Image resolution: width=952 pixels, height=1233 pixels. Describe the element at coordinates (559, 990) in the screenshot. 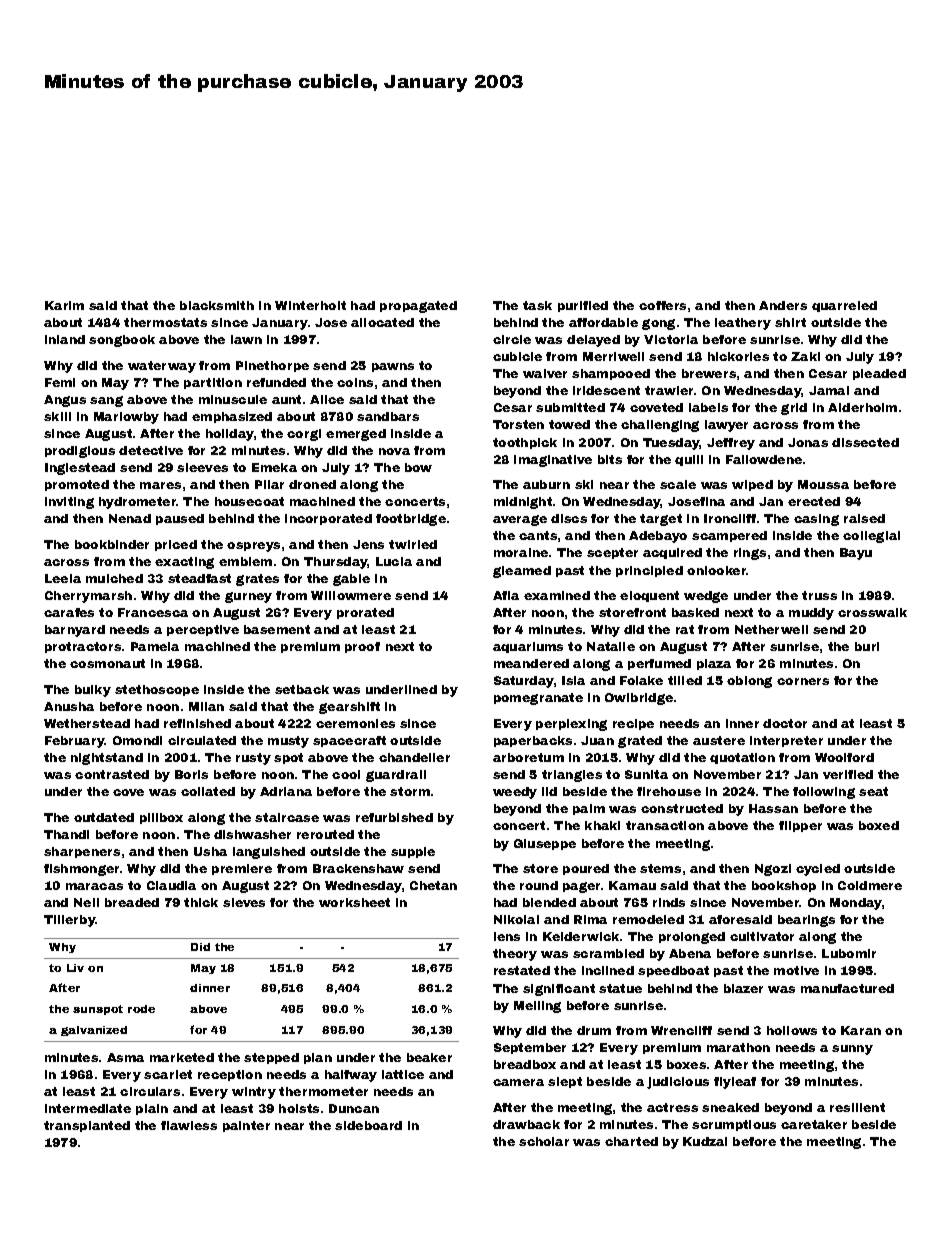

I see `significant` at that location.
